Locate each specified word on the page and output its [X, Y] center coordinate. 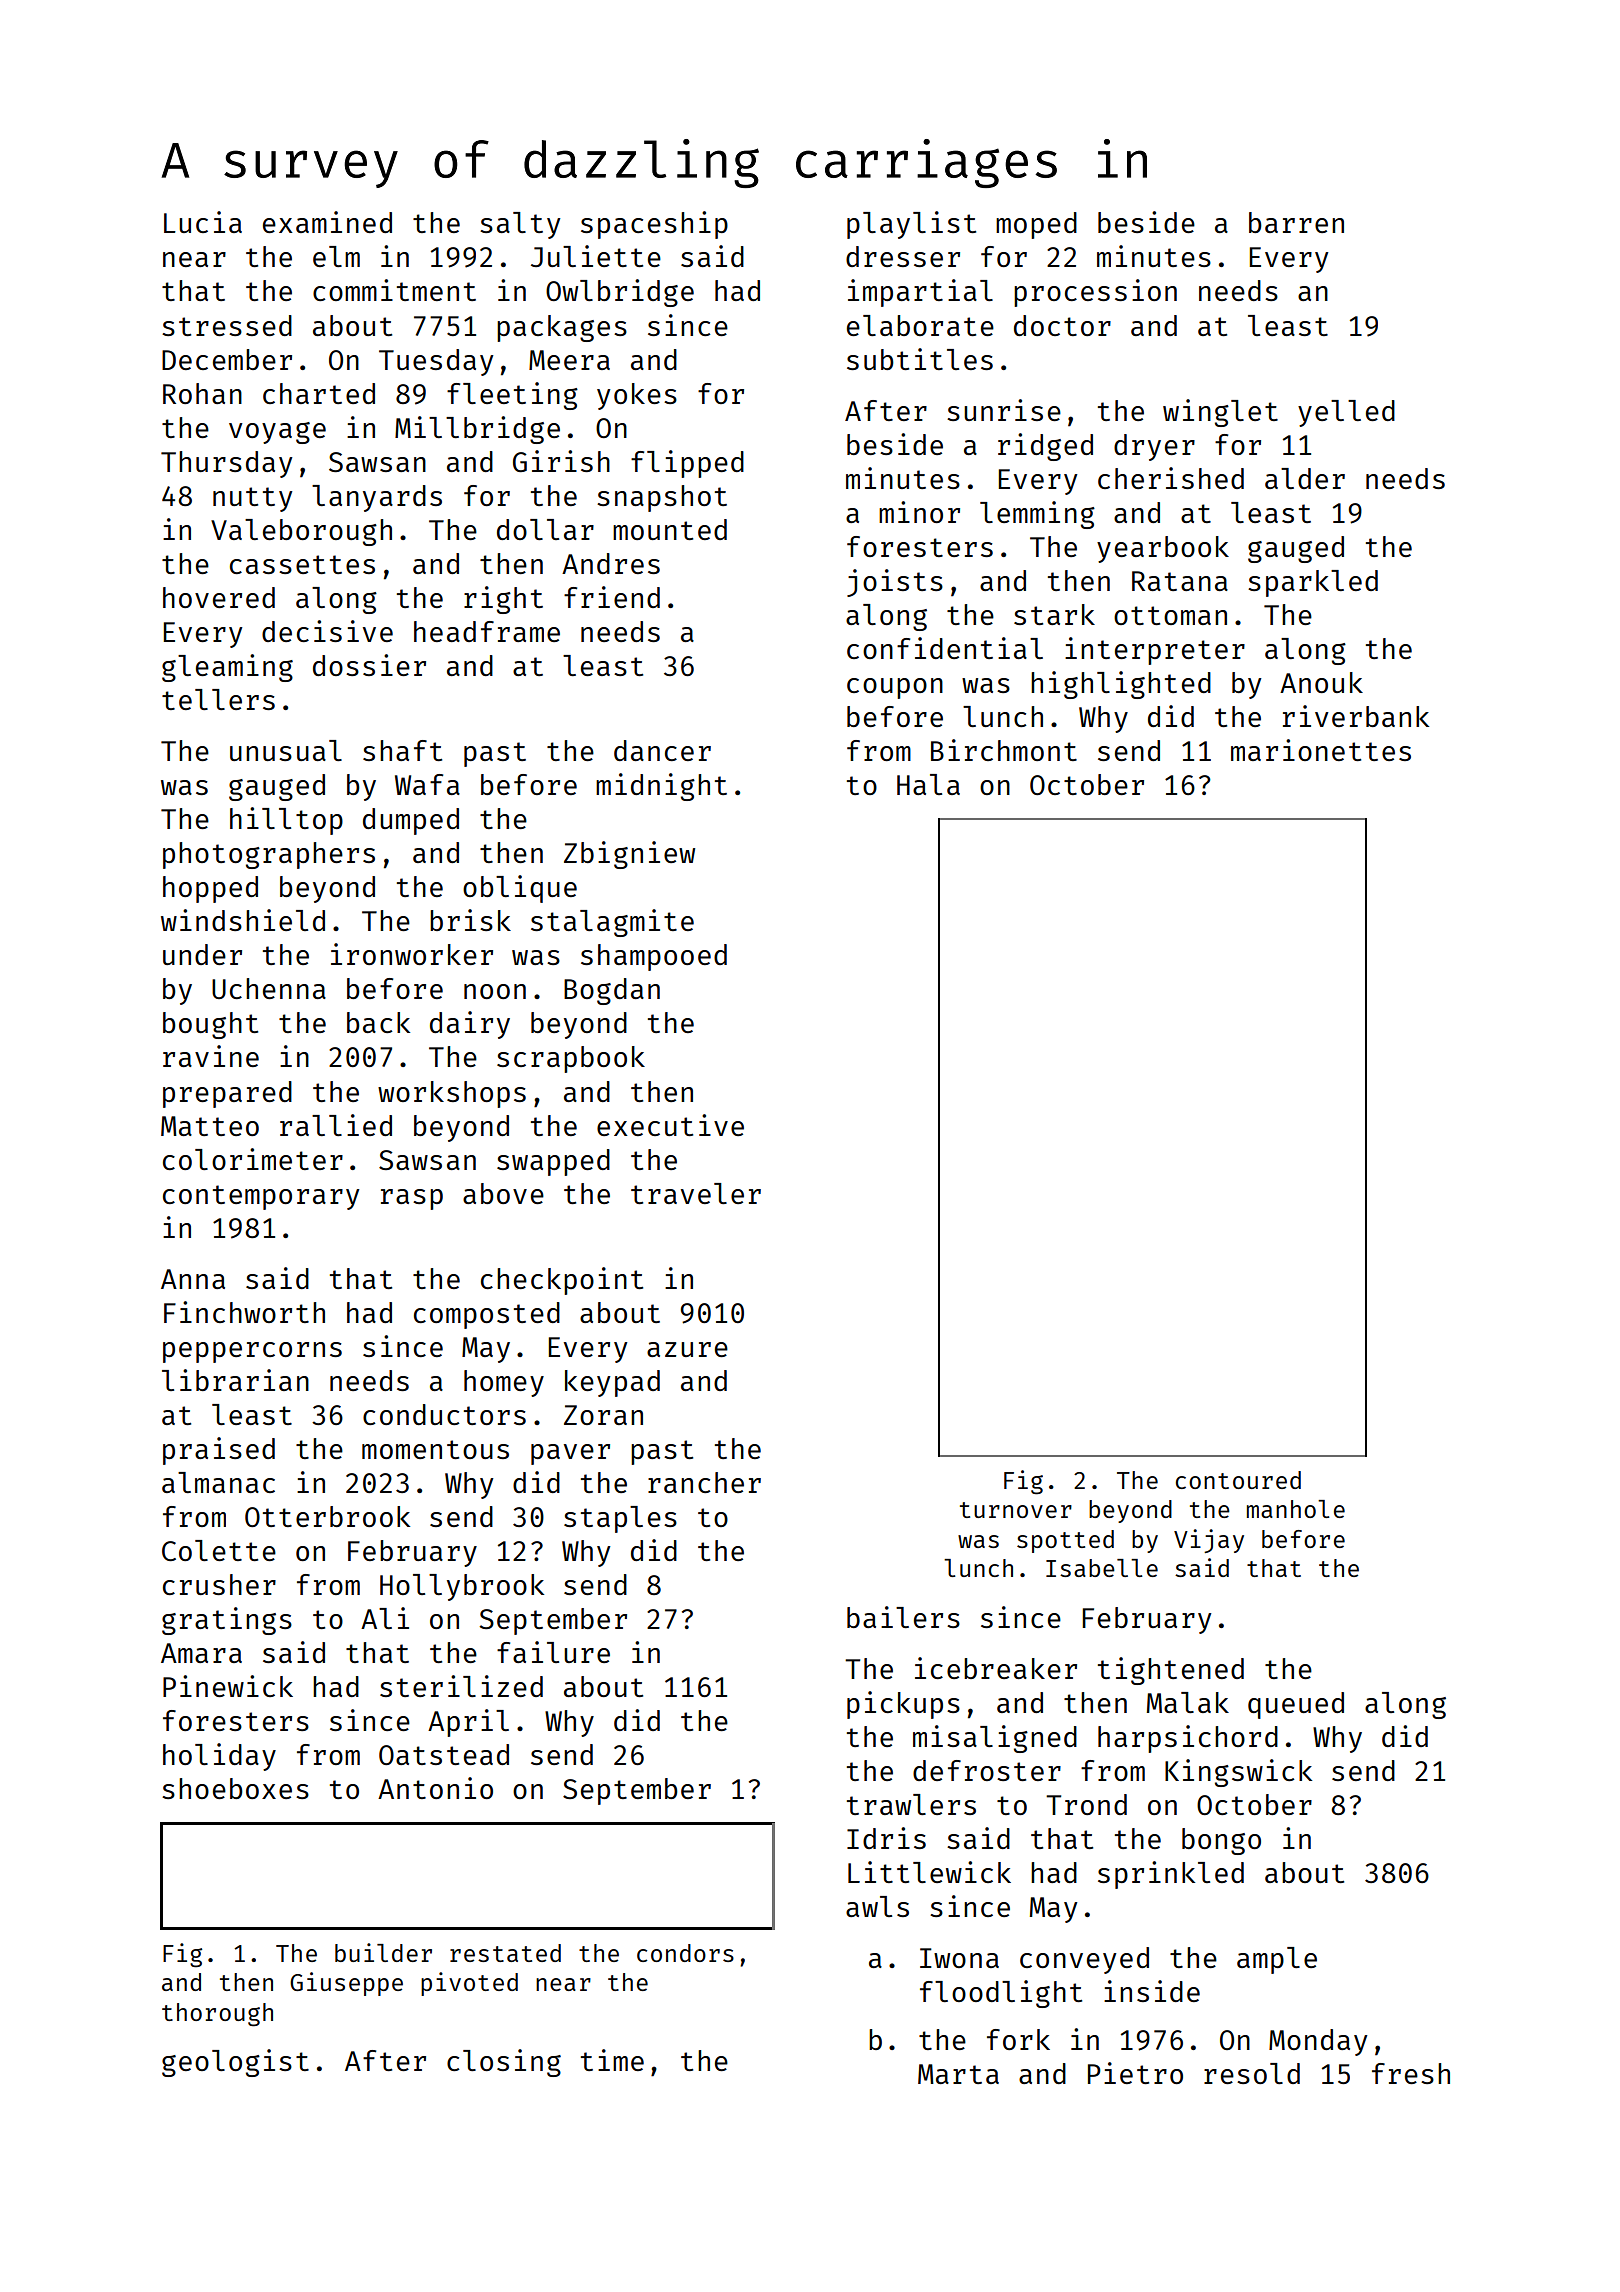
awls [877, 1906]
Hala [928, 784]
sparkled [1313, 583]
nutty [252, 499]
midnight [661, 787]
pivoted [469, 1984]
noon [495, 991]
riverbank [1356, 716]
